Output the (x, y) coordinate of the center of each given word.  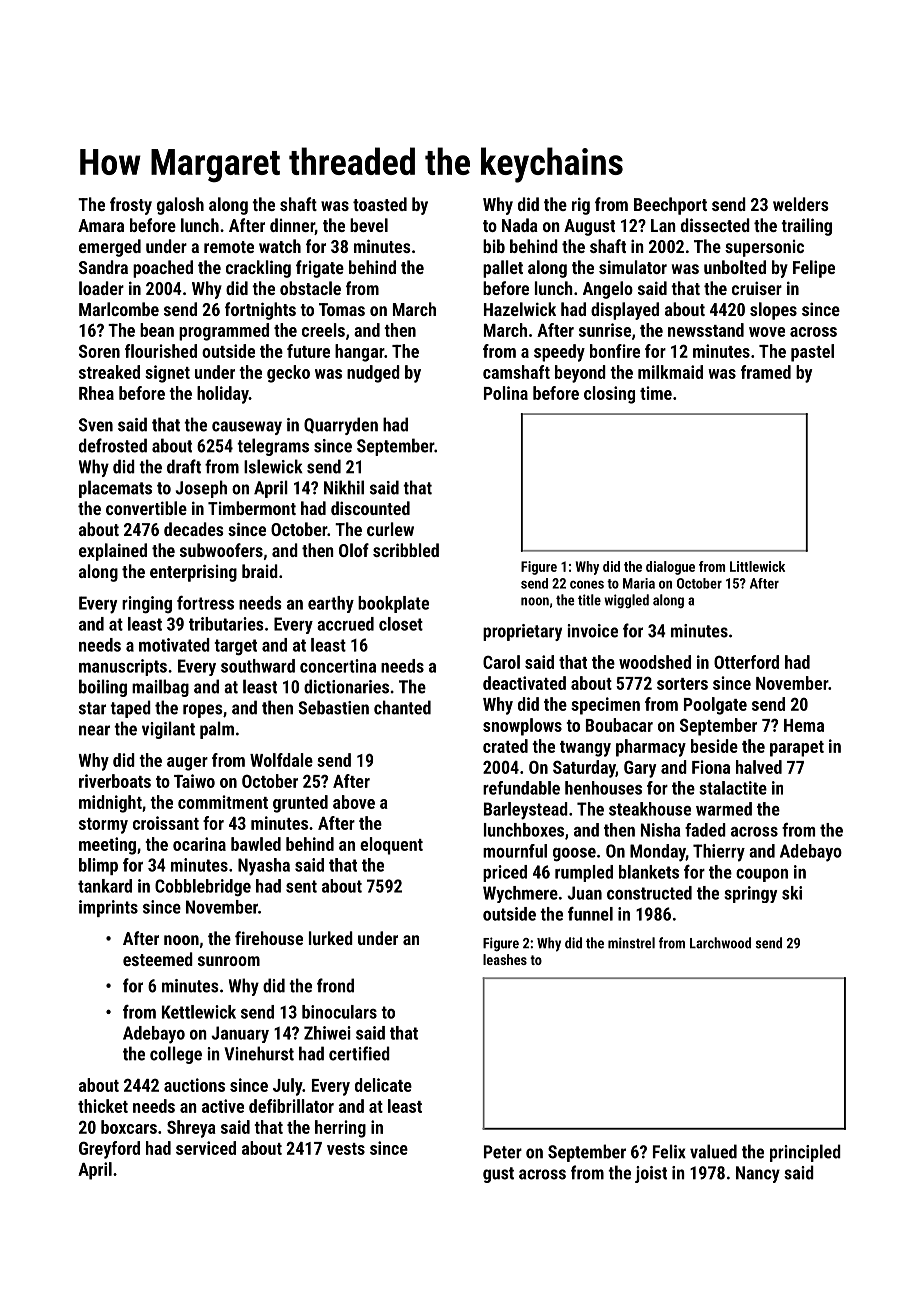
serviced (206, 1148)
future (308, 351)
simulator (633, 267)
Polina (506, 393)
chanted (402, 707)
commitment (223, 802)
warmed (724, 809)
